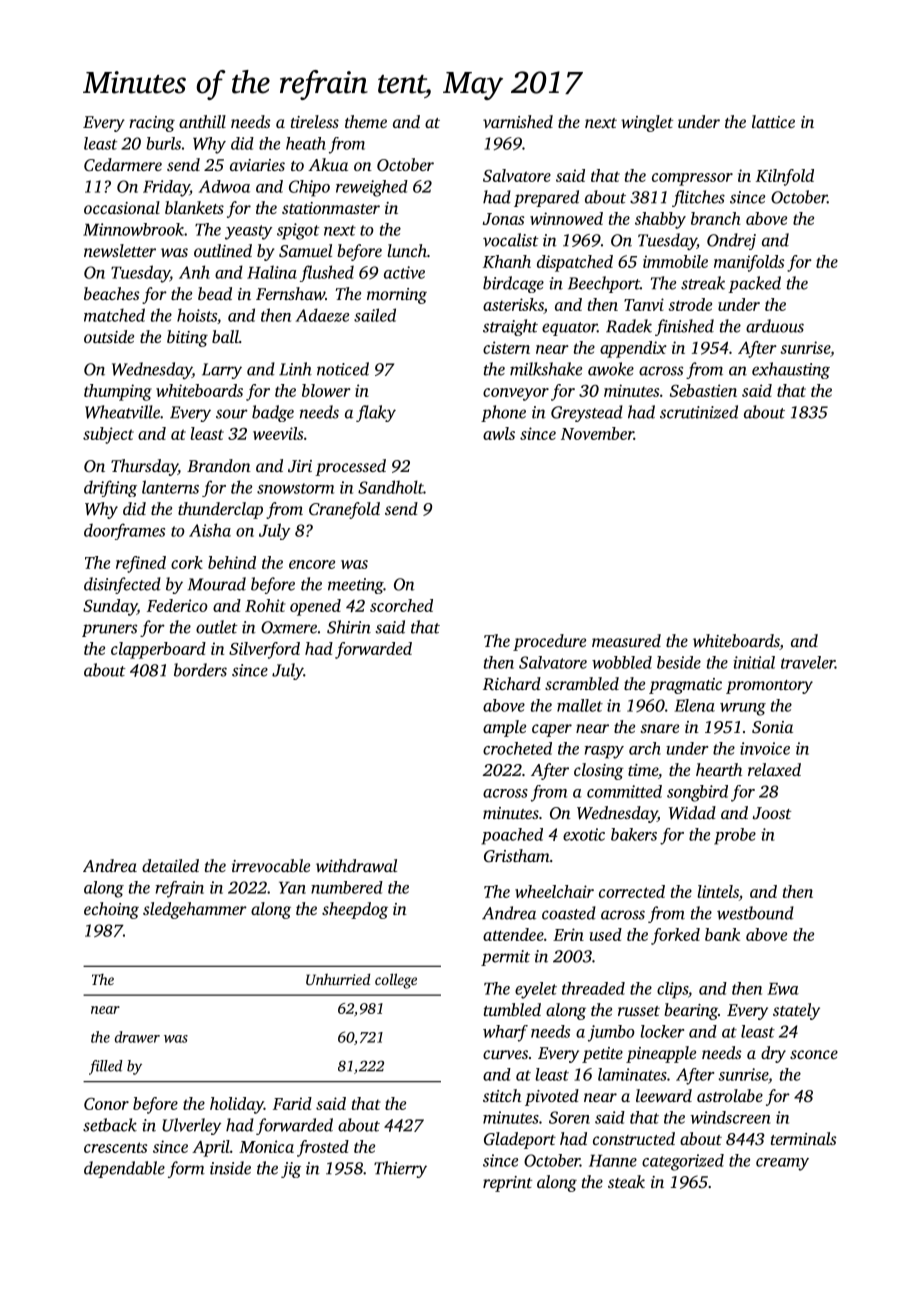 The width and height of the screenshot is (924, 1308). What do you see at coordinates (754, 284) in the screenshot?
I see `packed` at bounding box center [754, 284].
